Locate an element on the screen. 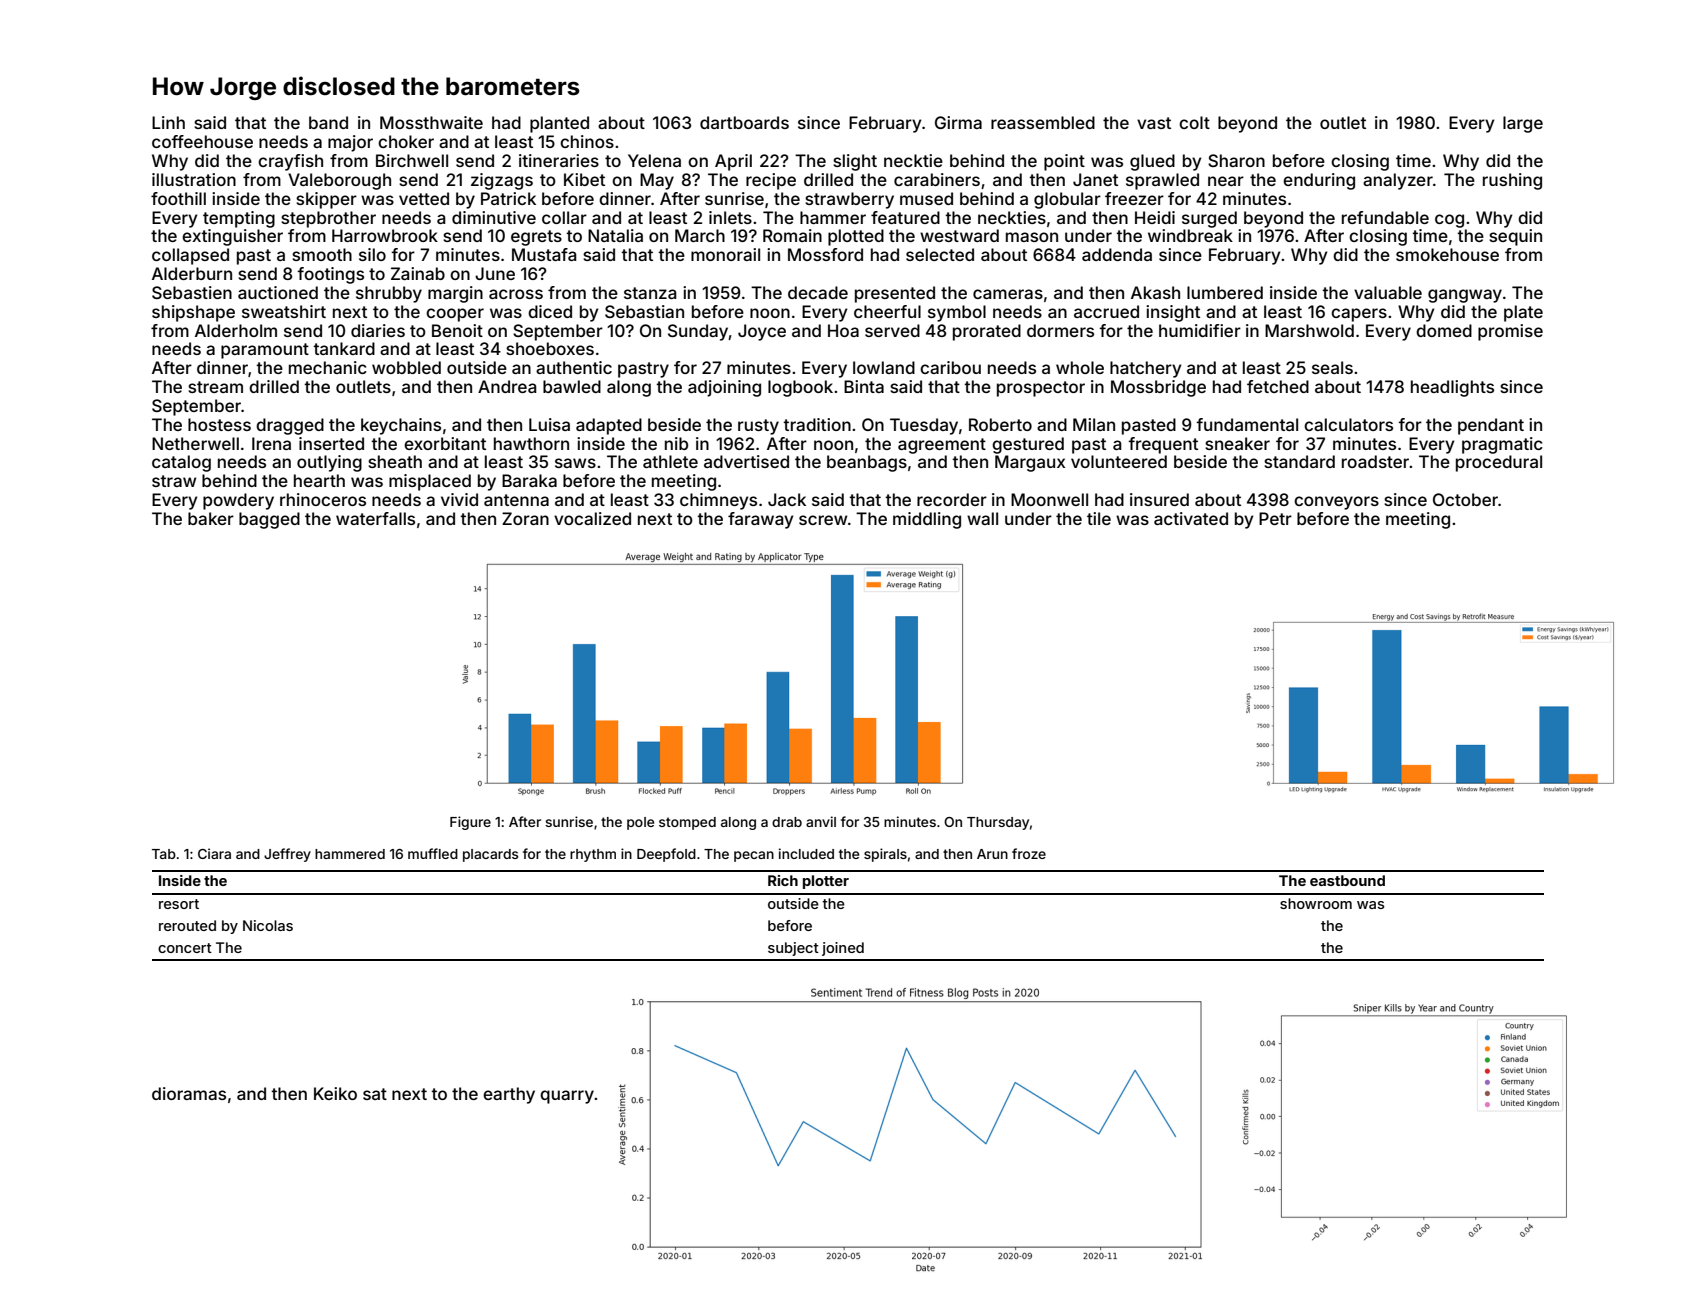  seals is located at coordinates (1332, 367).
